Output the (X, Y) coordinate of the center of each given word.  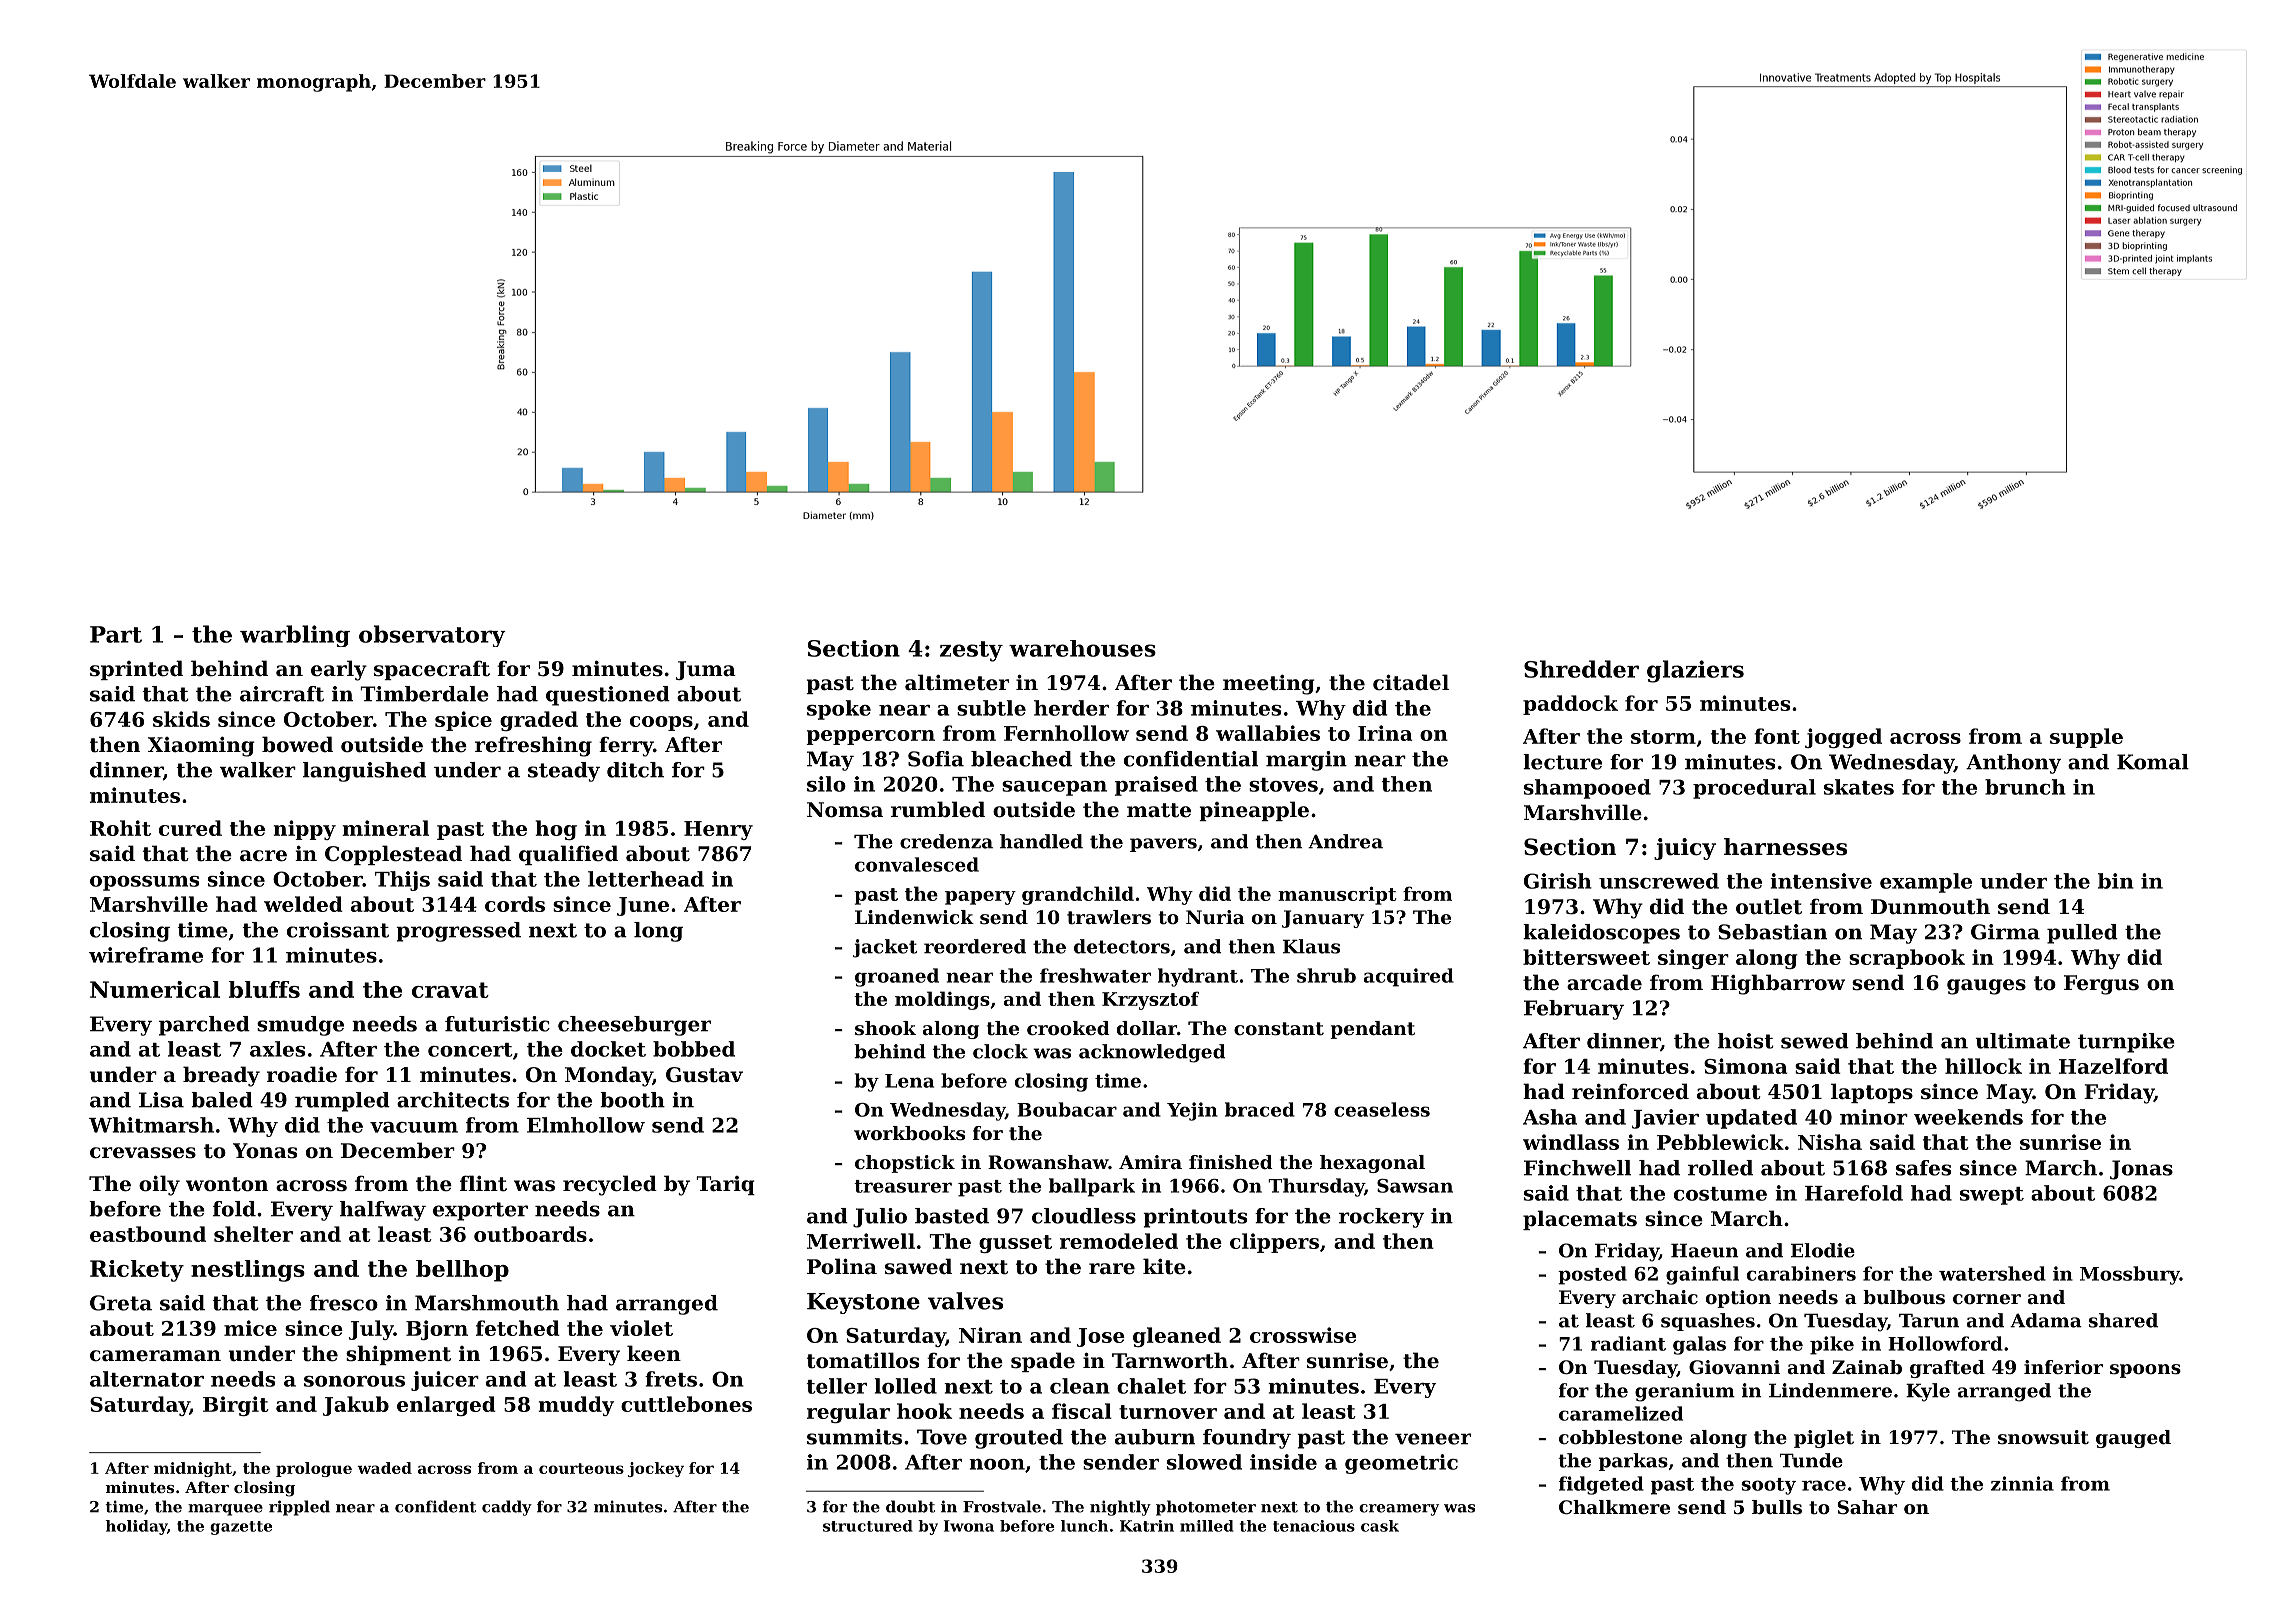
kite (1164, 1266)
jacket (885, 948)
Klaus (1311, 946)
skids (181, 719)
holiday (136, 1527)
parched (204, 1026)
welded (303, 904)
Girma (2005, 932)
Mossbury (2130, 1275)
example (1926, 883)
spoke (839, 710)
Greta (121, 1303)
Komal (2153, 762)
